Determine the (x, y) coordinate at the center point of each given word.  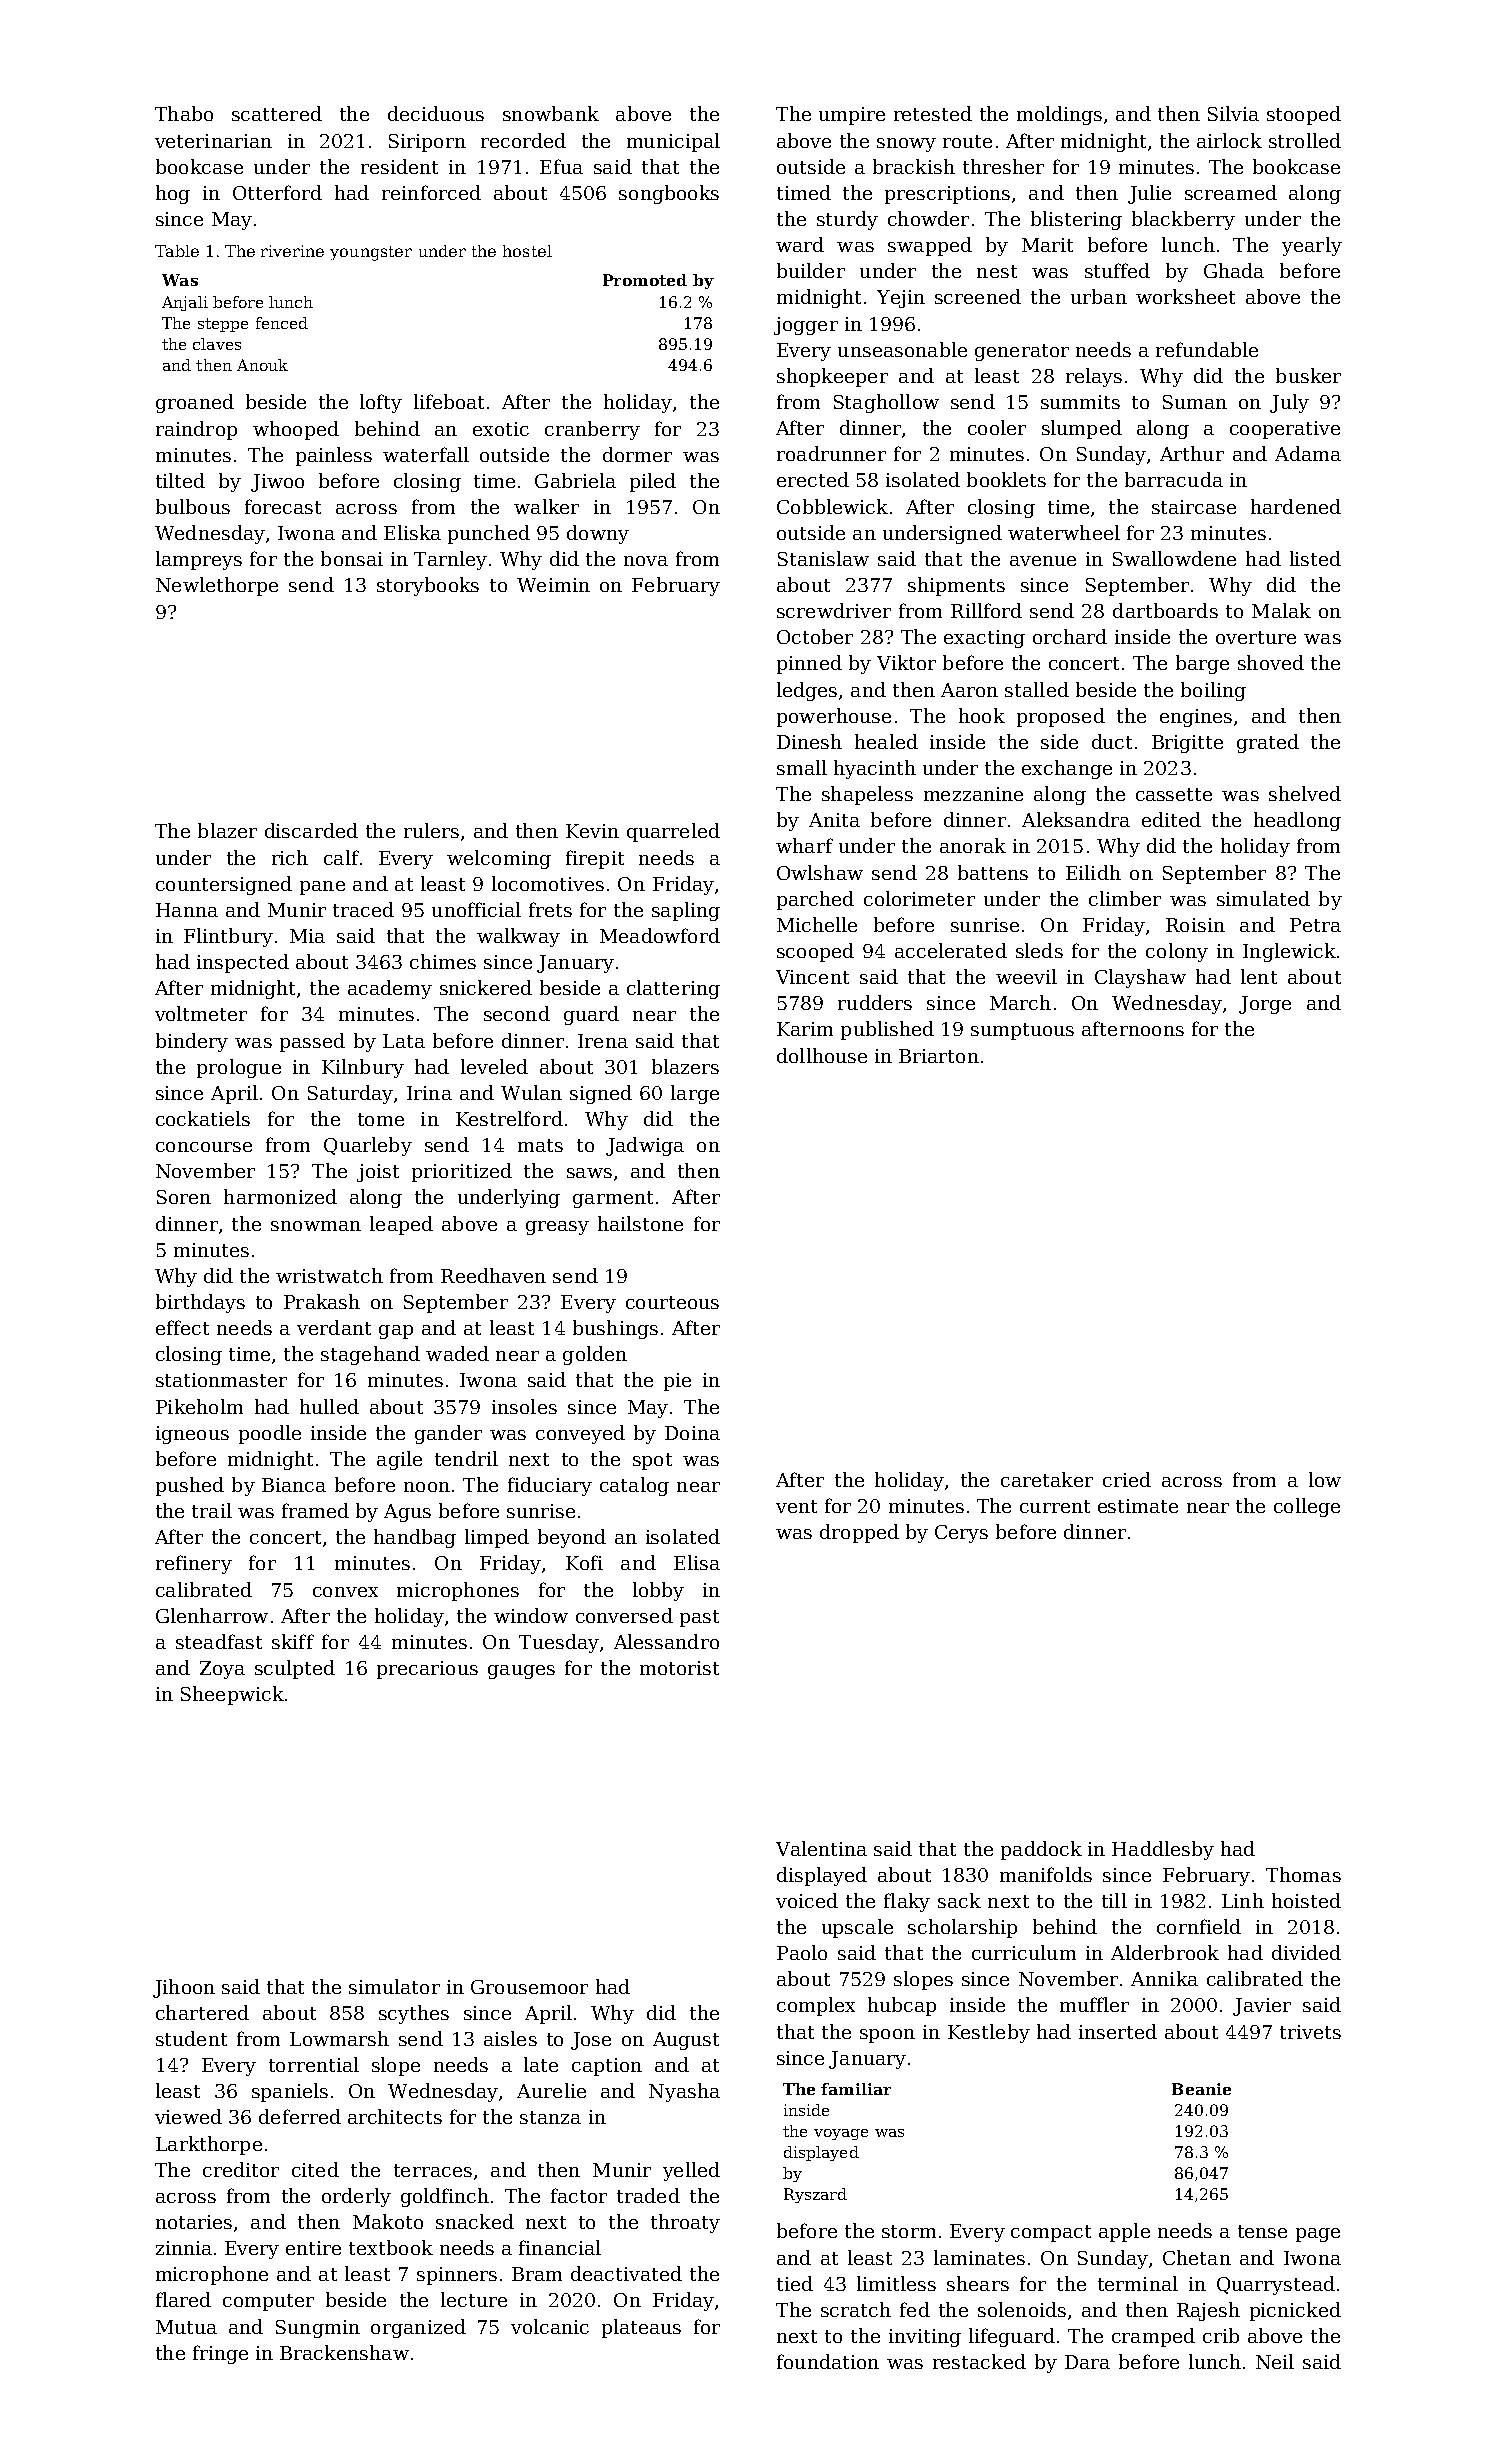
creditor (241, 2169)
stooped (1304, 115)
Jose (591, 2041)
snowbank (551, 113)
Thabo (184, 113)
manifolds (1046, 1874)
